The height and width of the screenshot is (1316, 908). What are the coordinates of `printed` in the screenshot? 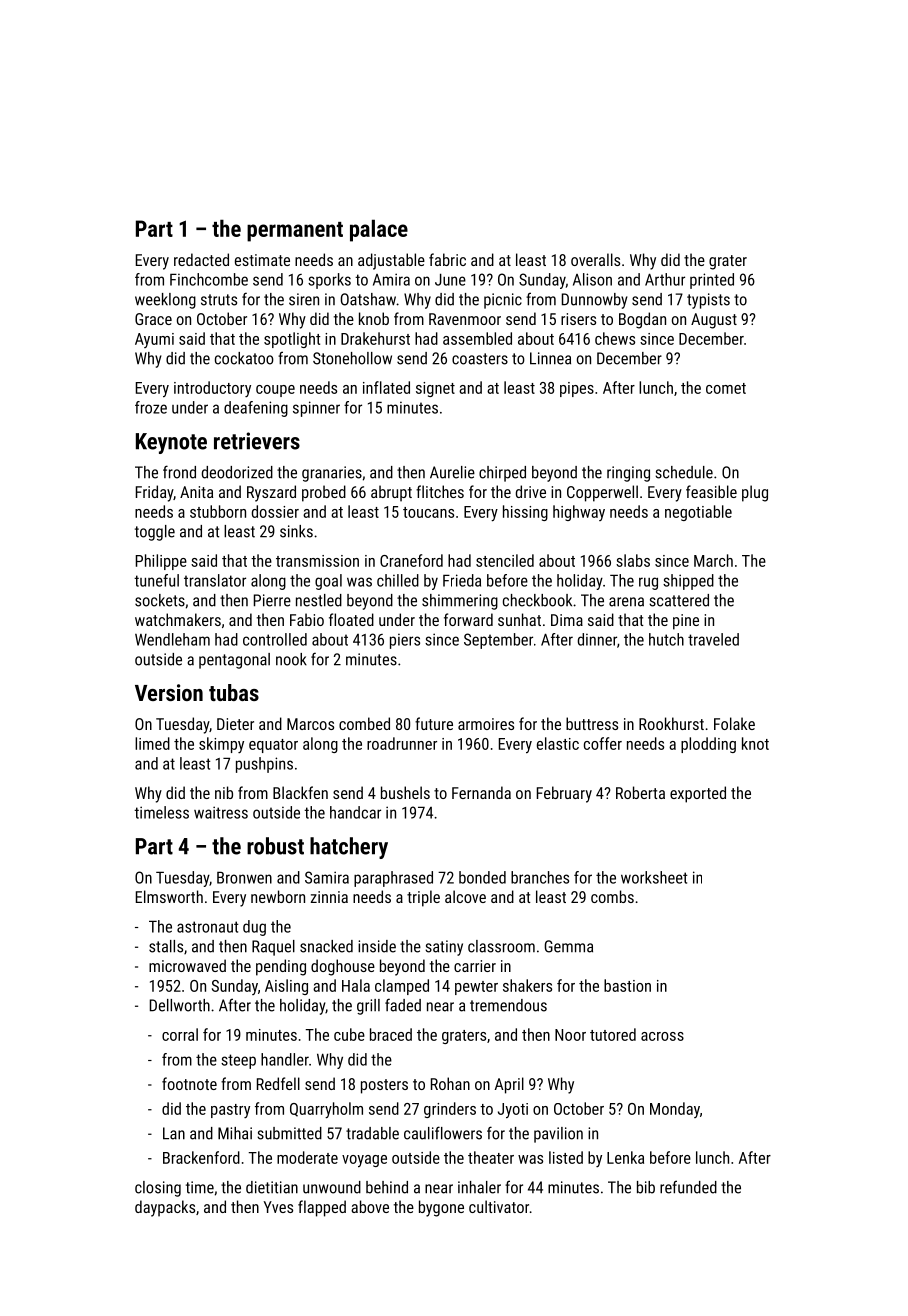 It's located at (712, 281).
